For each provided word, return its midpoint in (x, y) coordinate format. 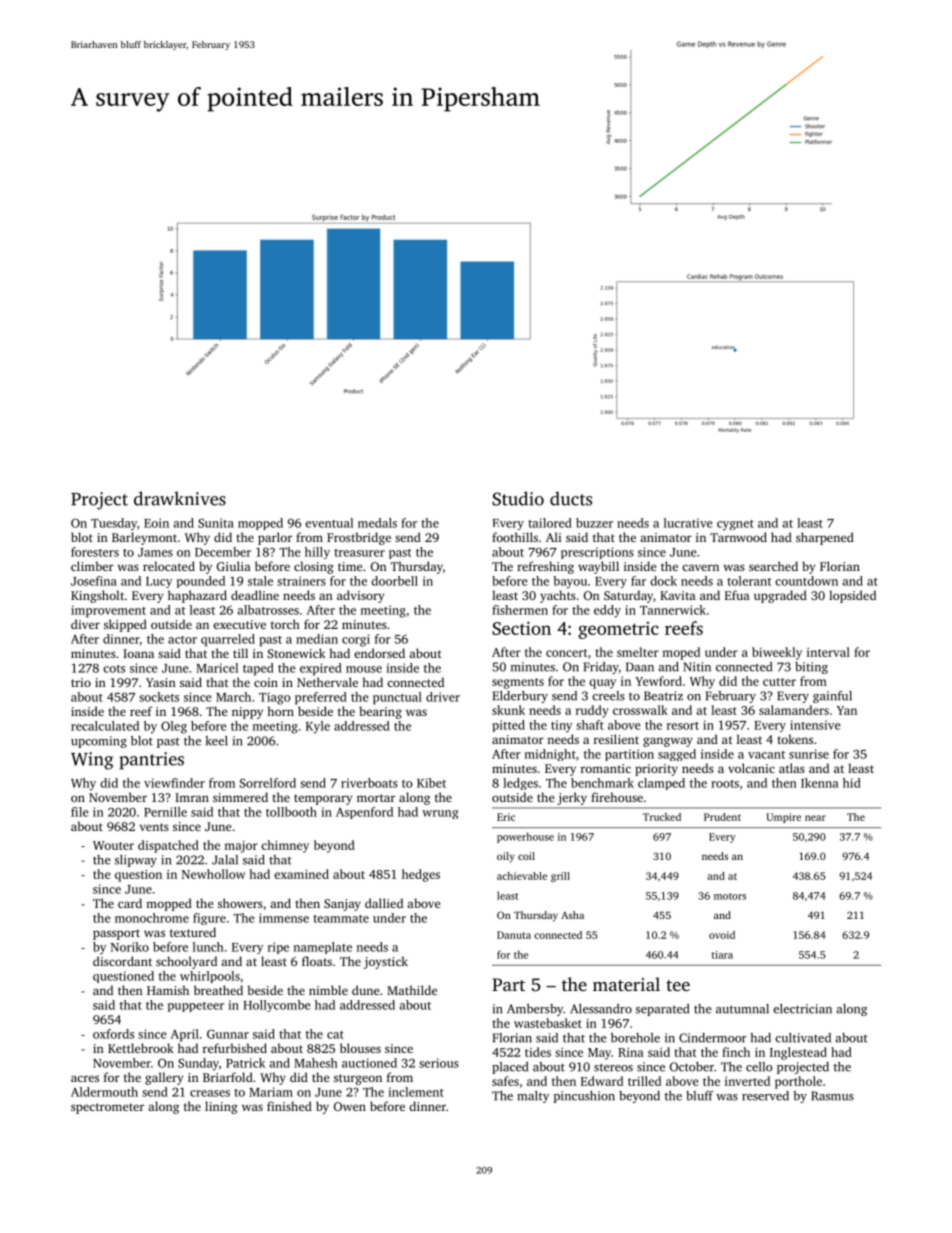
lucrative (688, 523)
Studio (518, 498)
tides (538, 1052)
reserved (765, 1096)
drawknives (180, 498)
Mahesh (316, 1063)
